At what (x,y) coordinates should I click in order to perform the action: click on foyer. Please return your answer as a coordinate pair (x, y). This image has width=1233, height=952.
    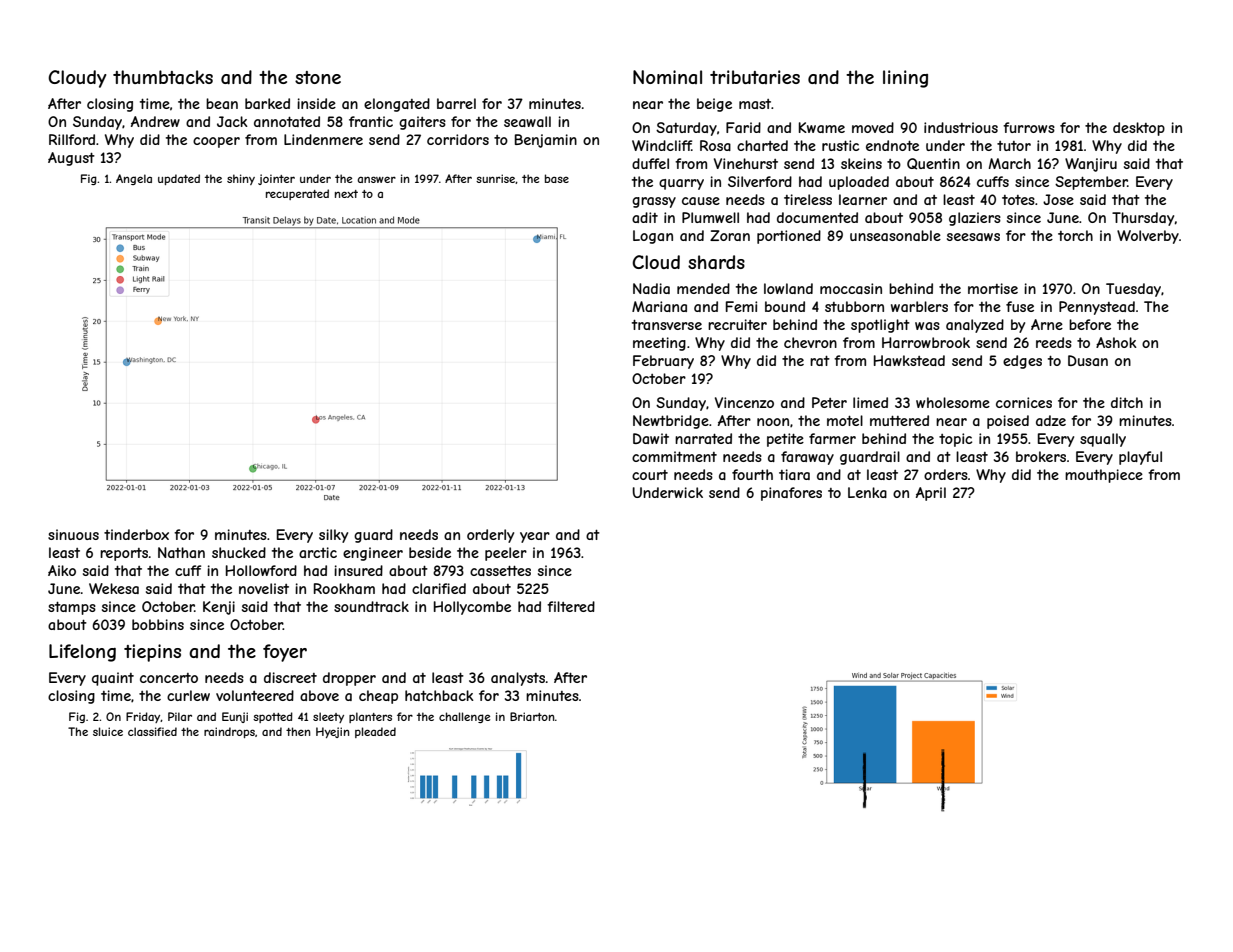
    Looking at the image, I should click on (285, 653).
